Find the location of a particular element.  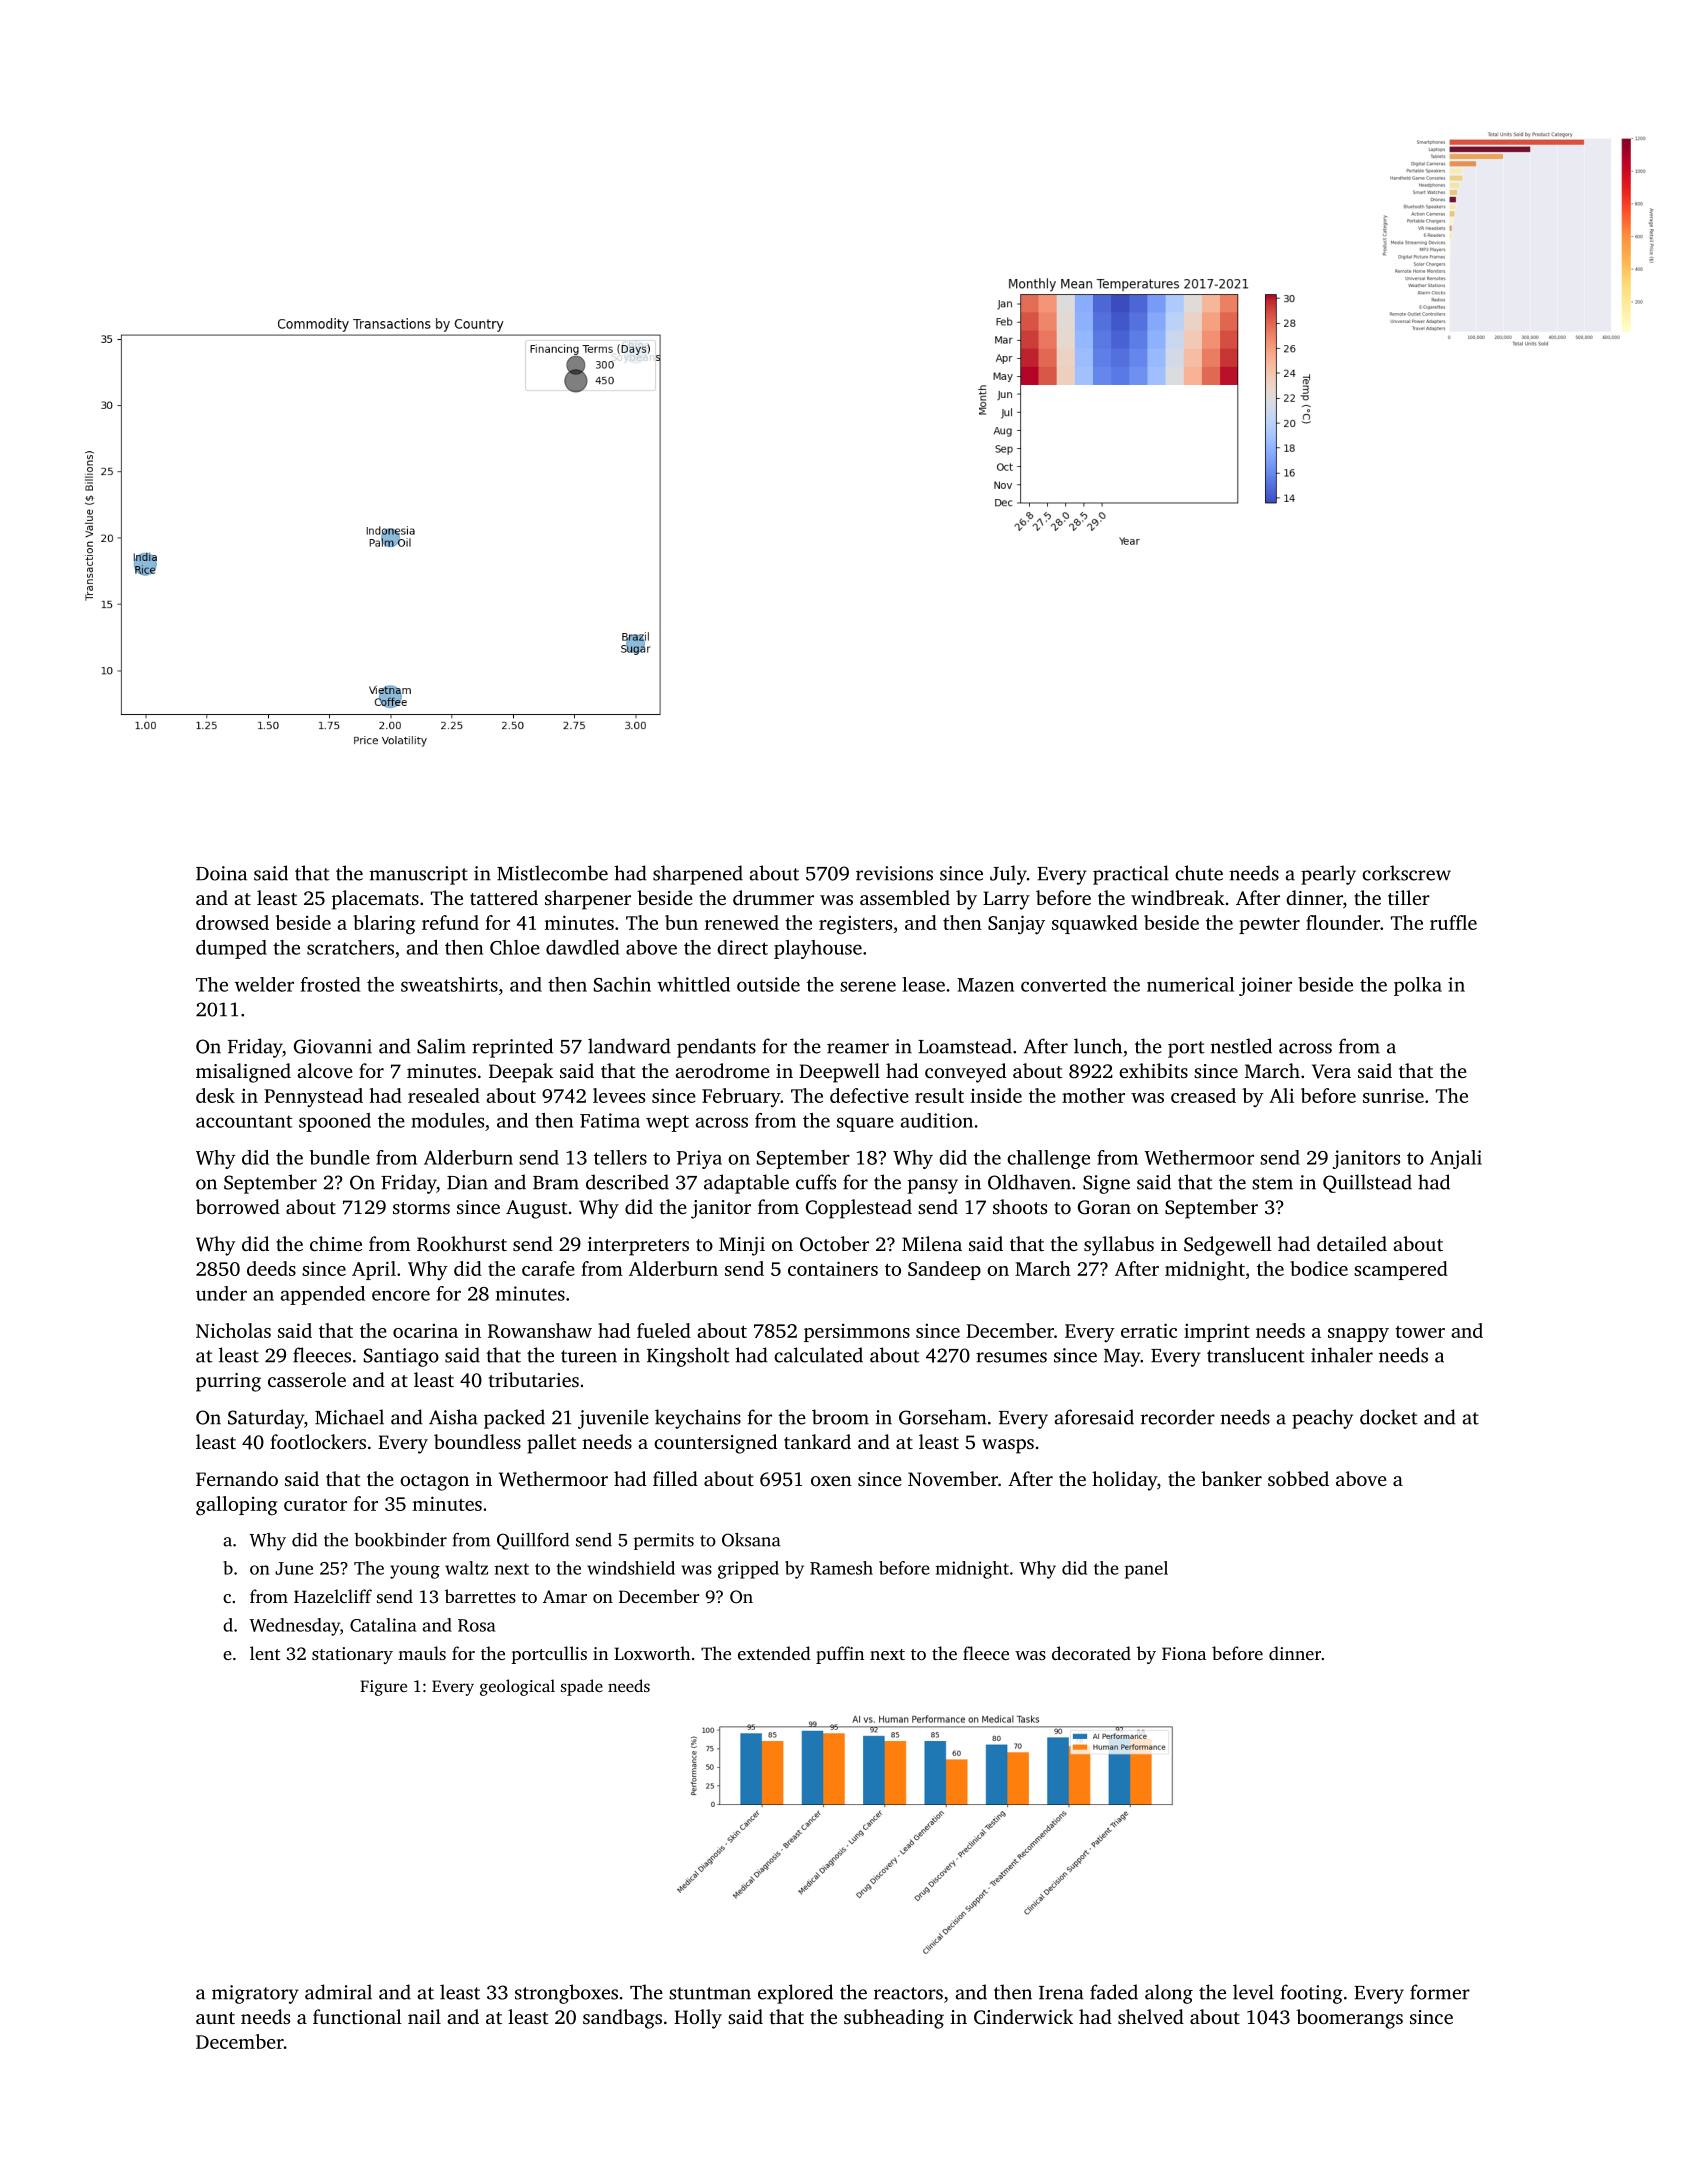

puffin is located at coordinates (840, 1655).
